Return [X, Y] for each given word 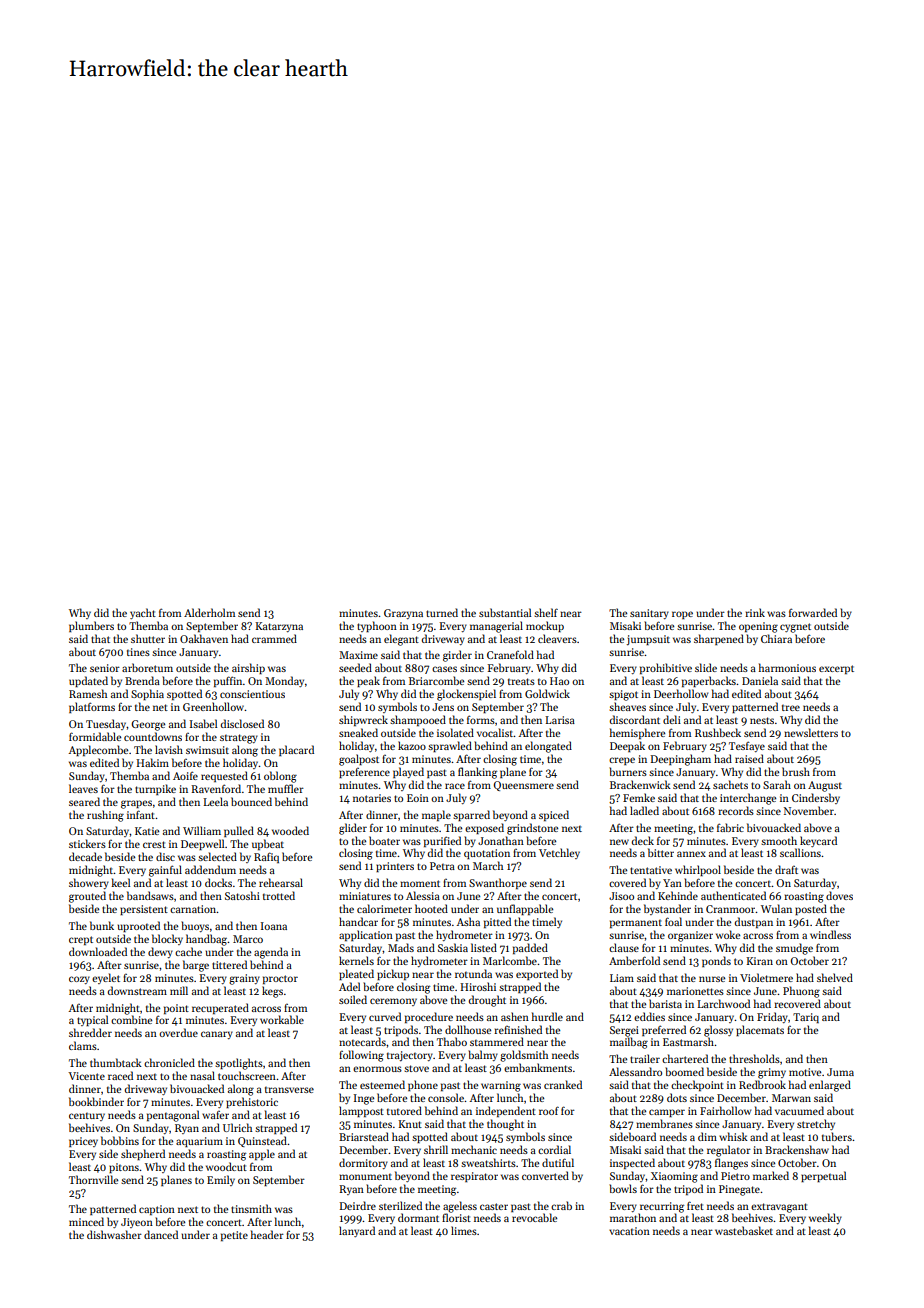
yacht [143, 613]
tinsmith [251, 1208]
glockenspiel [466, 695]
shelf [546, 612]
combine [131, 1019]
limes [464, 1230]
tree [791, 708]
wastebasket [744, 1230]
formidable [95, 736]
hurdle [547, 1016]
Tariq [806, 1018]
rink [755, 612]
